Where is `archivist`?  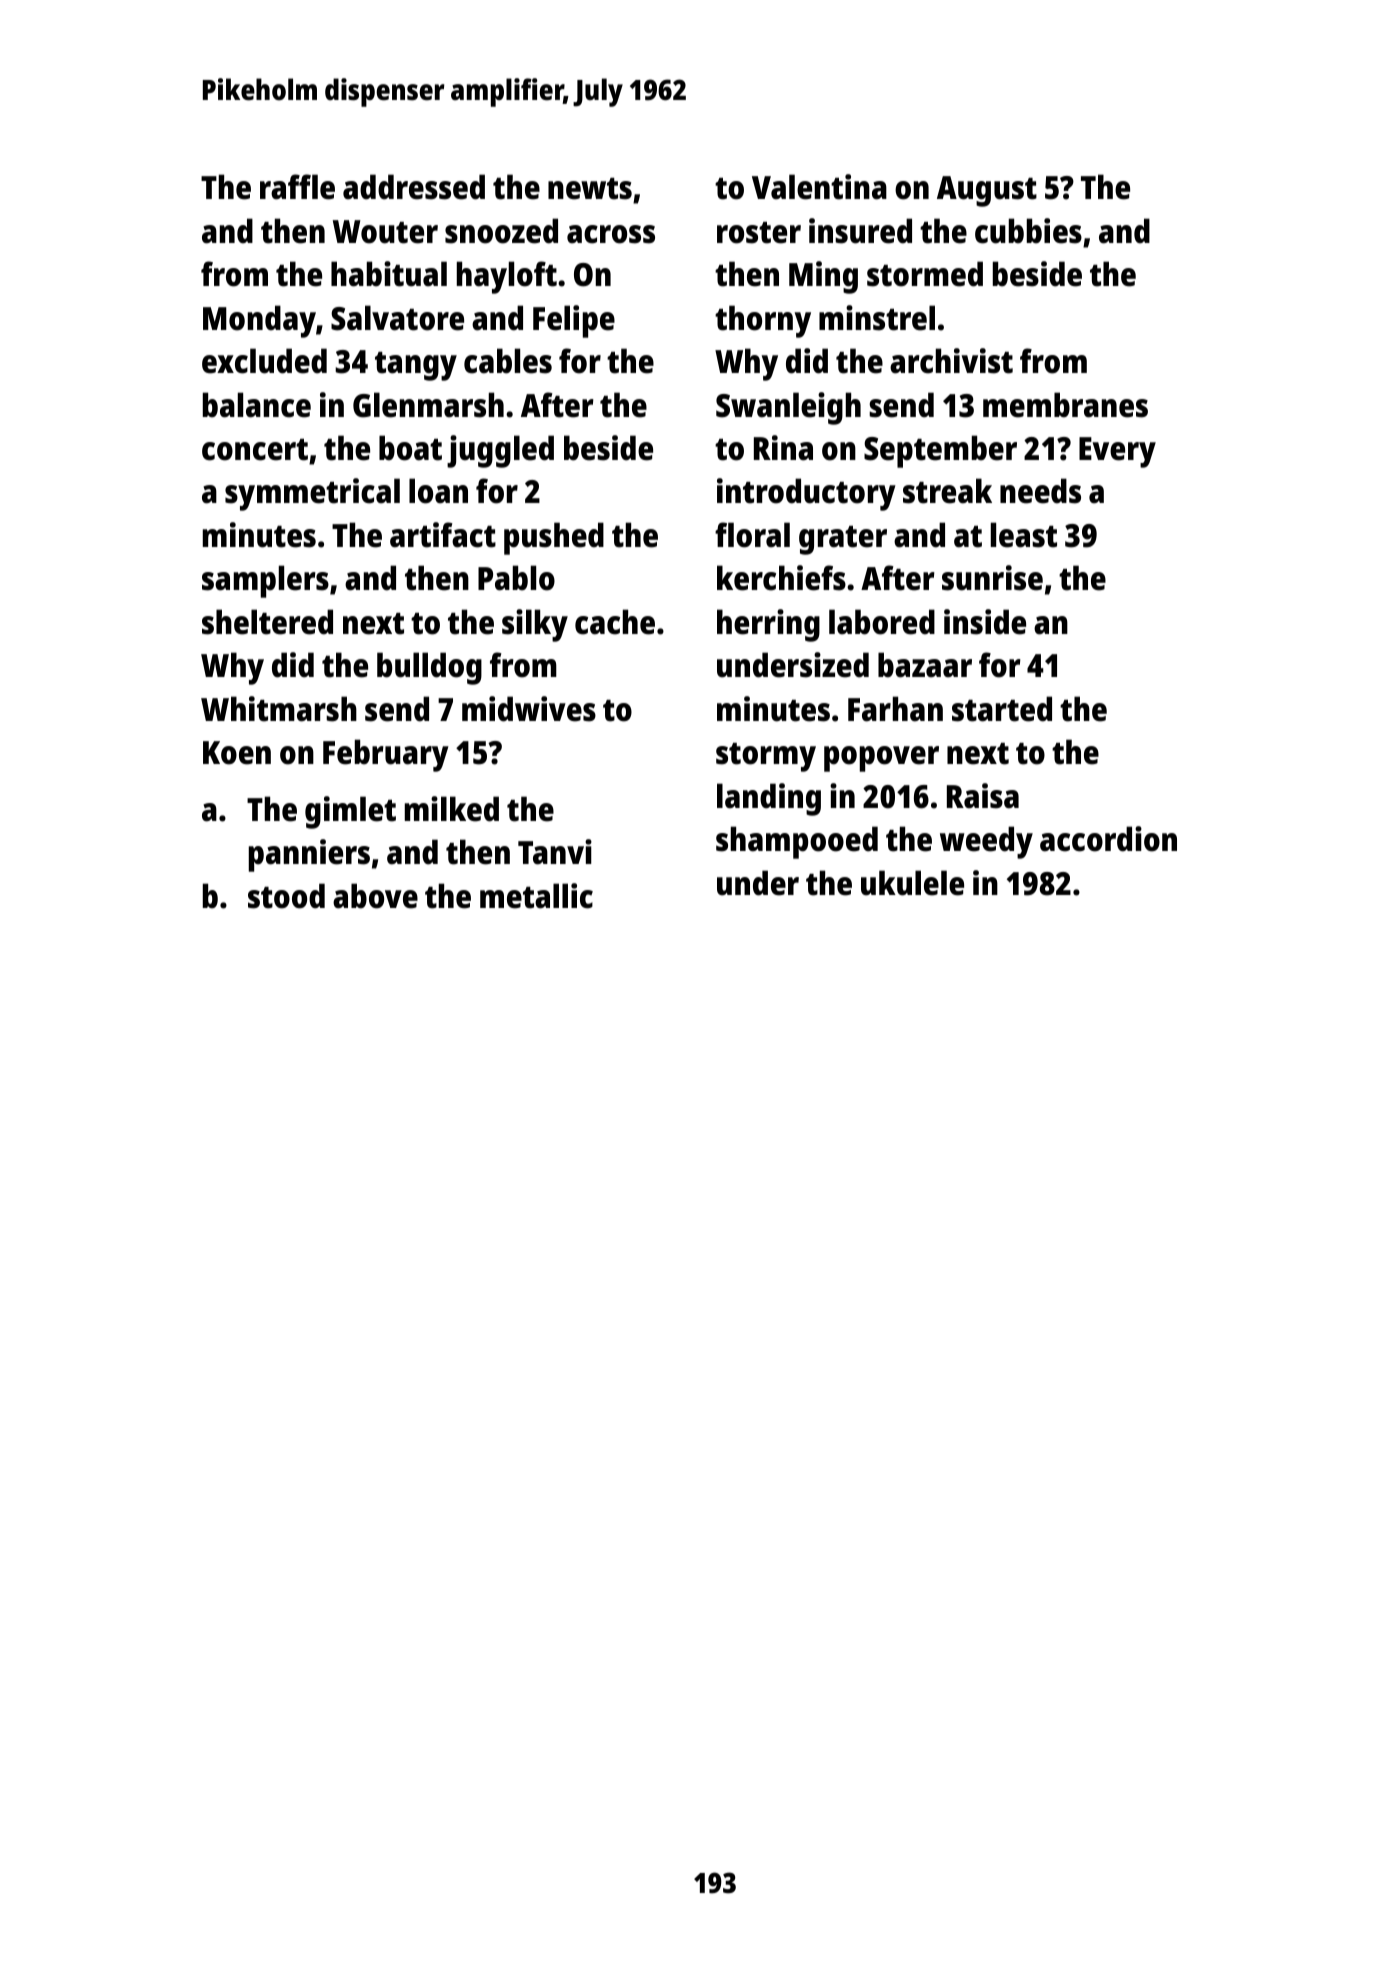
archivist is located at coordinates (951, 361).
